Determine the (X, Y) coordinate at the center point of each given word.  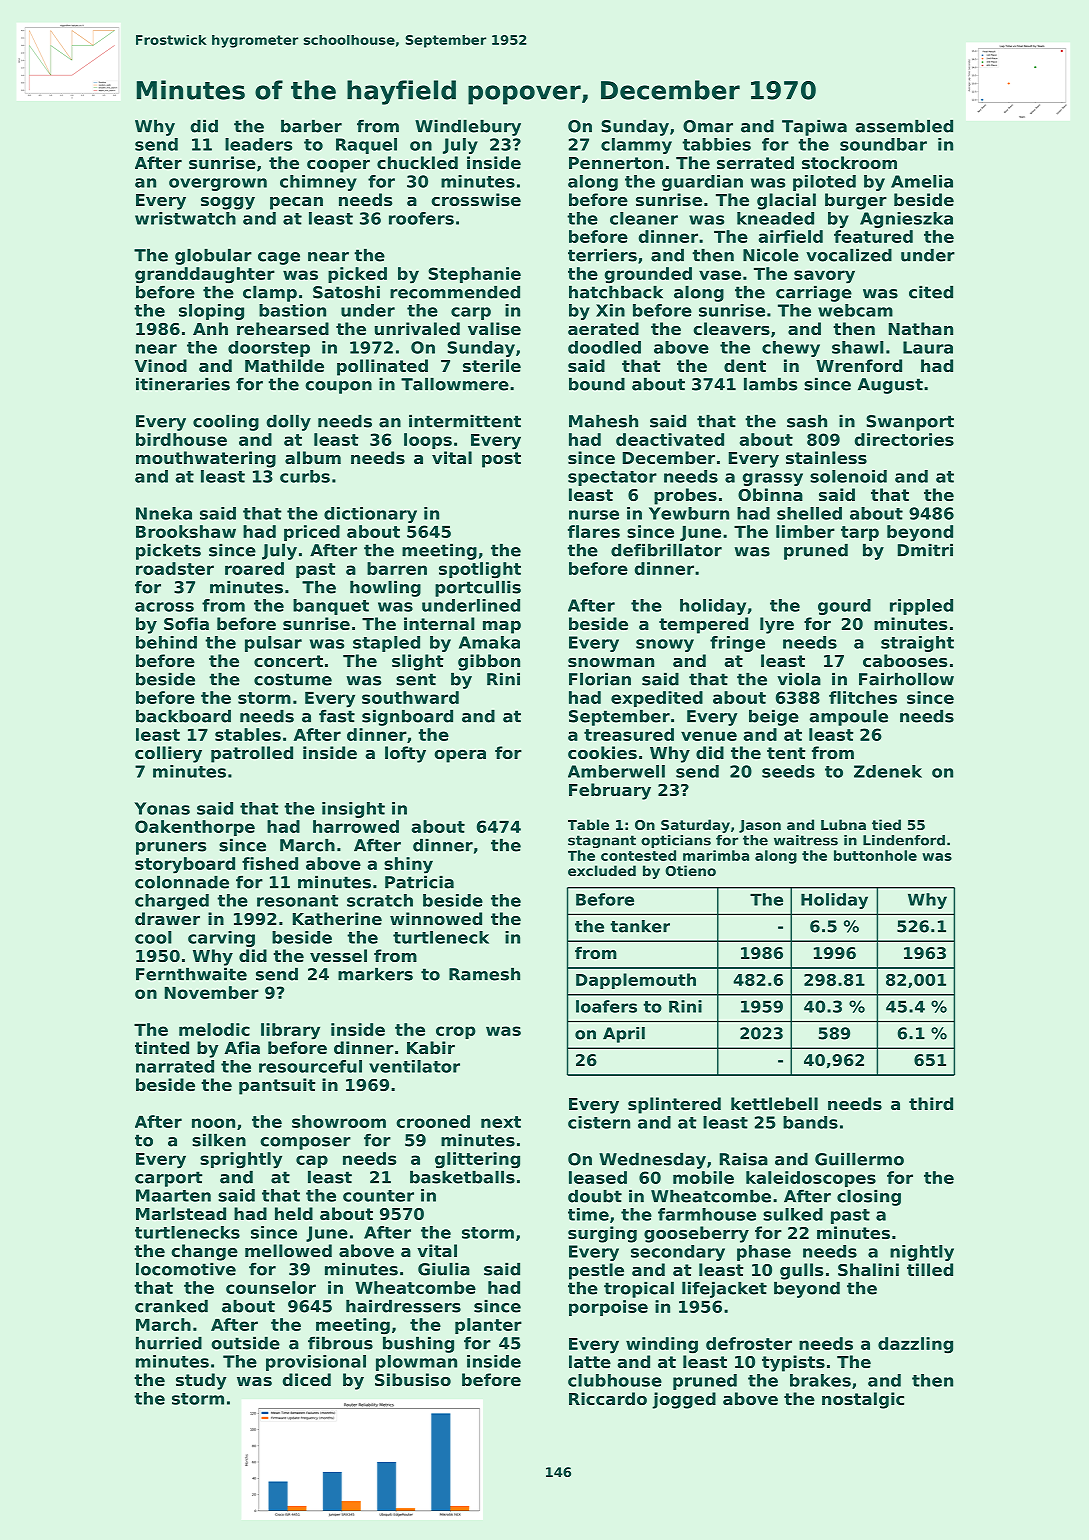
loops (428, 441)
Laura (928, 347)
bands (810, 1122)
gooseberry (696, 1234)
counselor (271, 1287)
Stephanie (474, 275)
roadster (175, 568)
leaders (258, 144)
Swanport (910, 423)
